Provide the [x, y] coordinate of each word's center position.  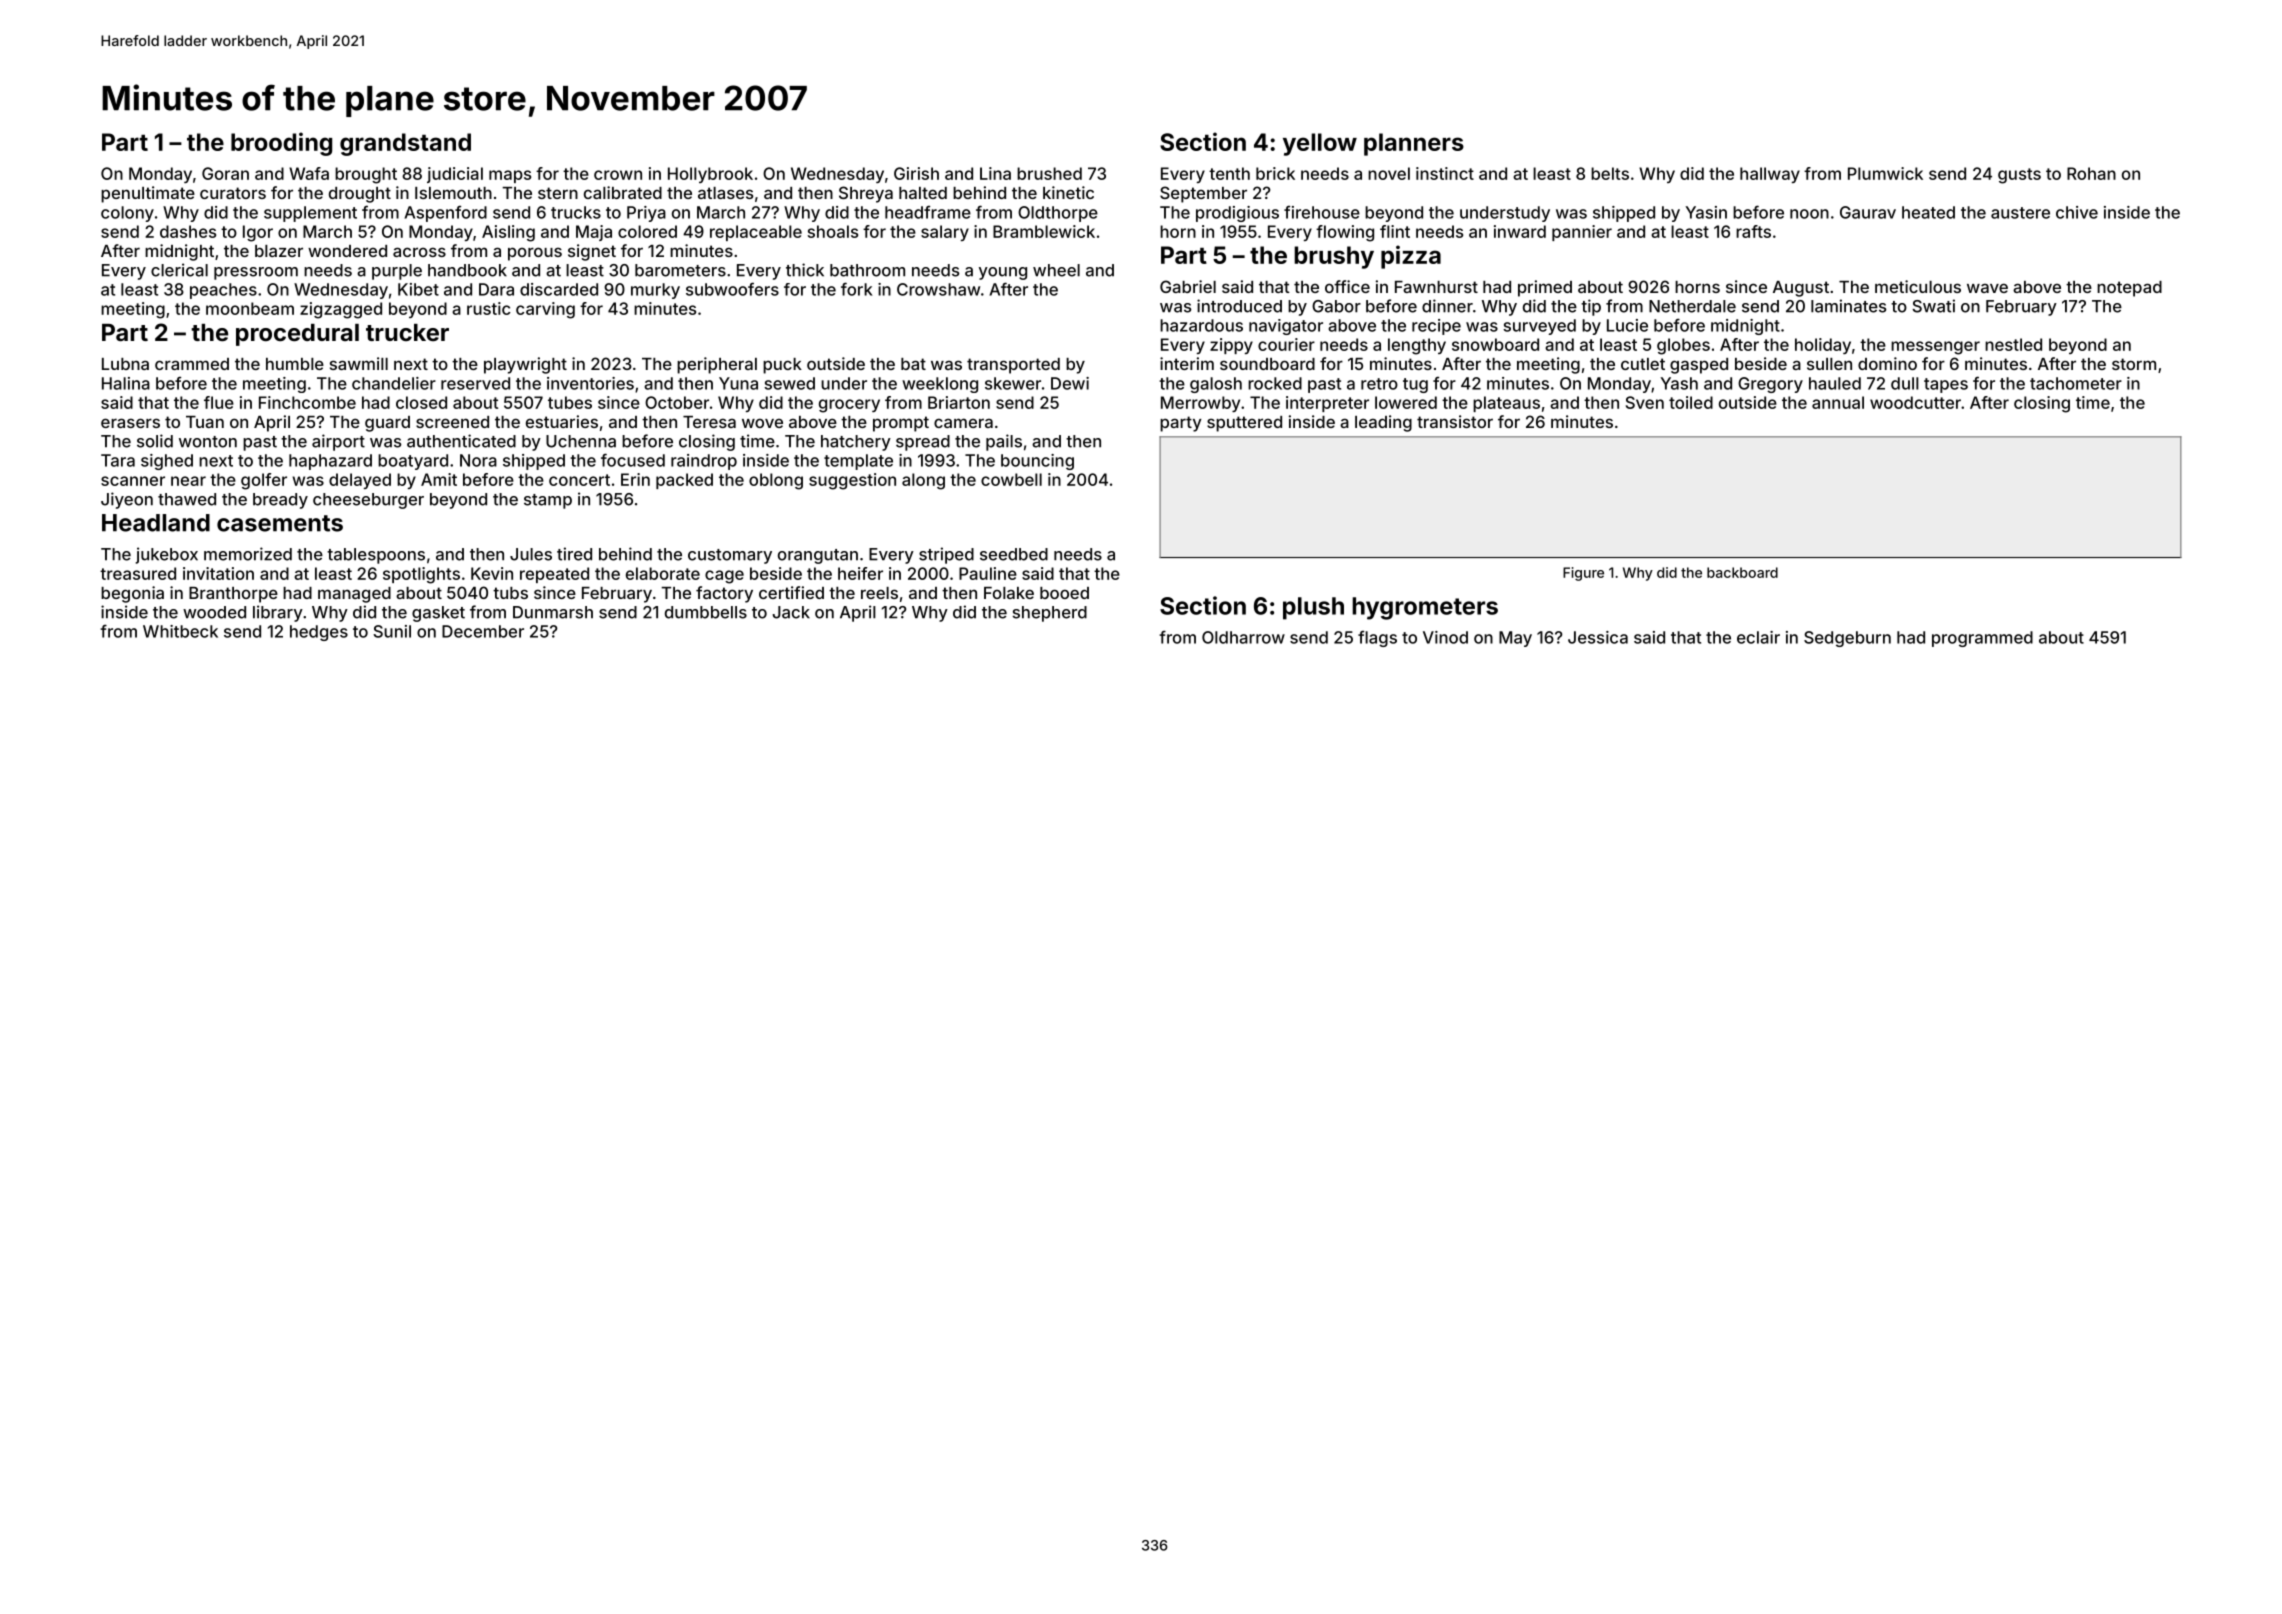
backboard [1742, 572]
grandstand [405, 144]
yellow [1320, 144]
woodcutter [1915, 402]
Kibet [418, 289]
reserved [475, 383]
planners [1414, 144]
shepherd [1049, 614]
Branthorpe [233, 595]
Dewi [1070, 383]
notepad [2129, 289]
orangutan [818, 556]
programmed [1982, 639]
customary [730, 556]
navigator [1286, 327]
